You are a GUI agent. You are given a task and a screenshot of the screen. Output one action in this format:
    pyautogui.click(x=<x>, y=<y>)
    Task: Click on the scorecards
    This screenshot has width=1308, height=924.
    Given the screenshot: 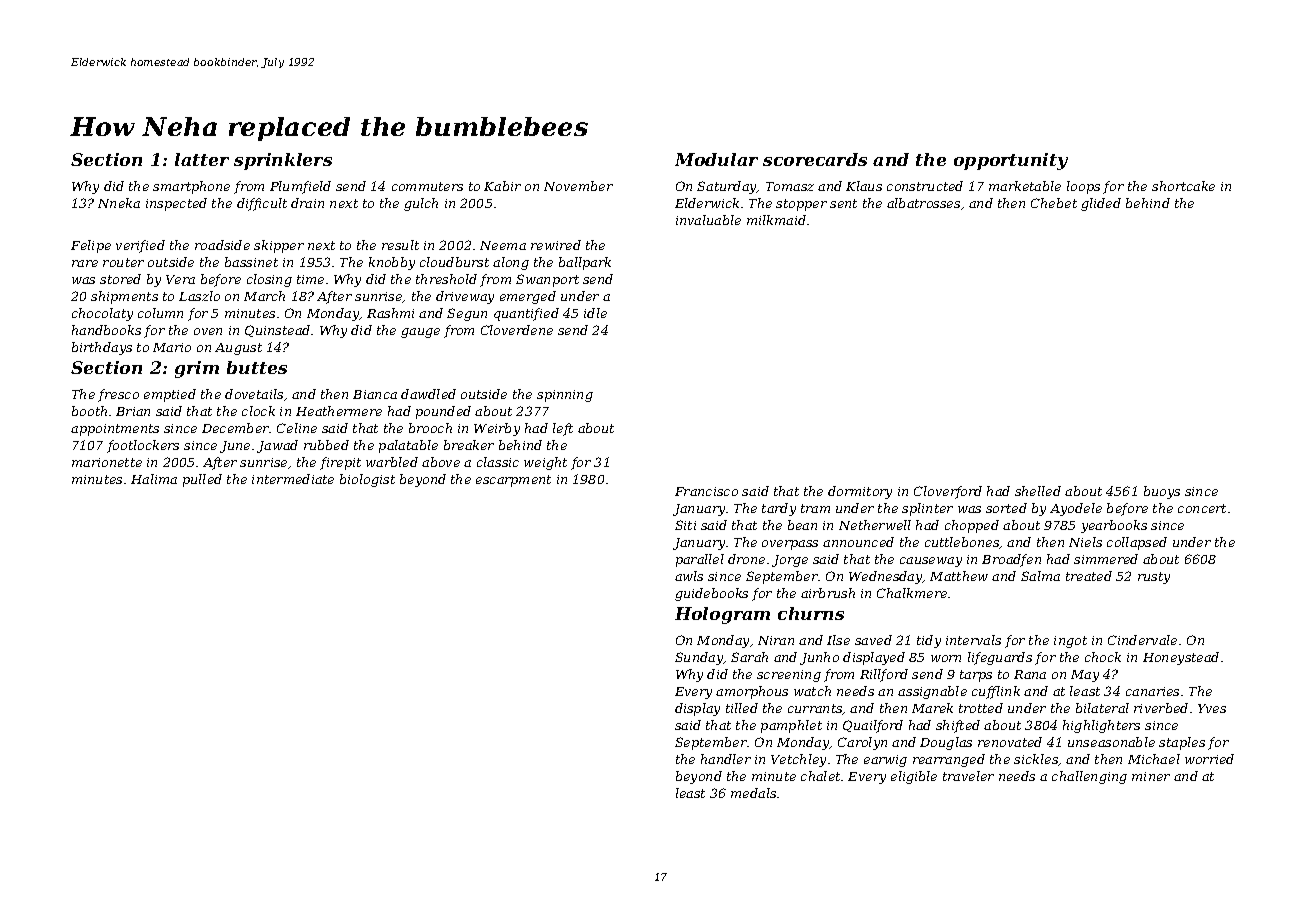 What is the action you would take?
    pyautogui.click(x=815, y=159)
